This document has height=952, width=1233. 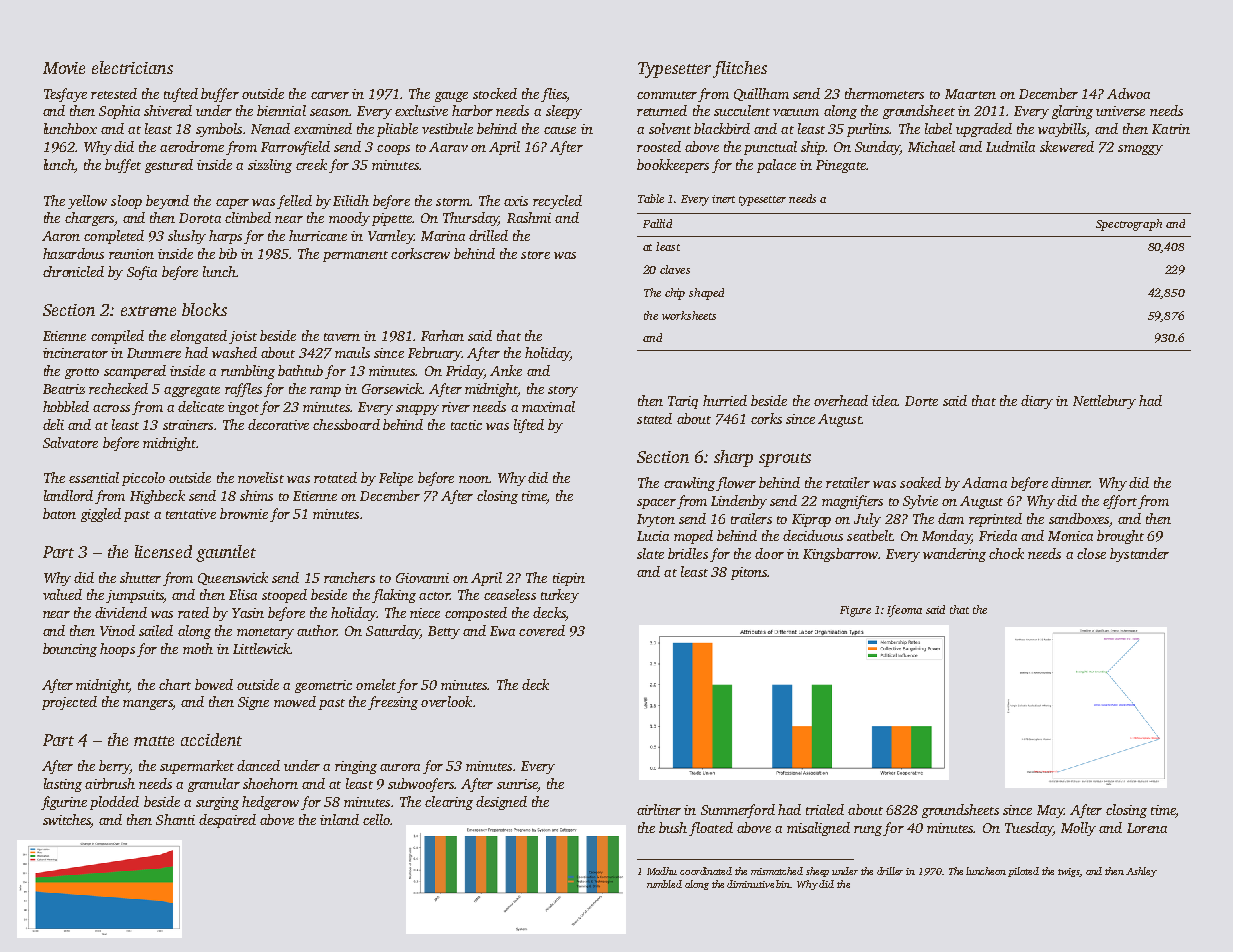 I want to click on turkey, so click(x=560, y=596).
